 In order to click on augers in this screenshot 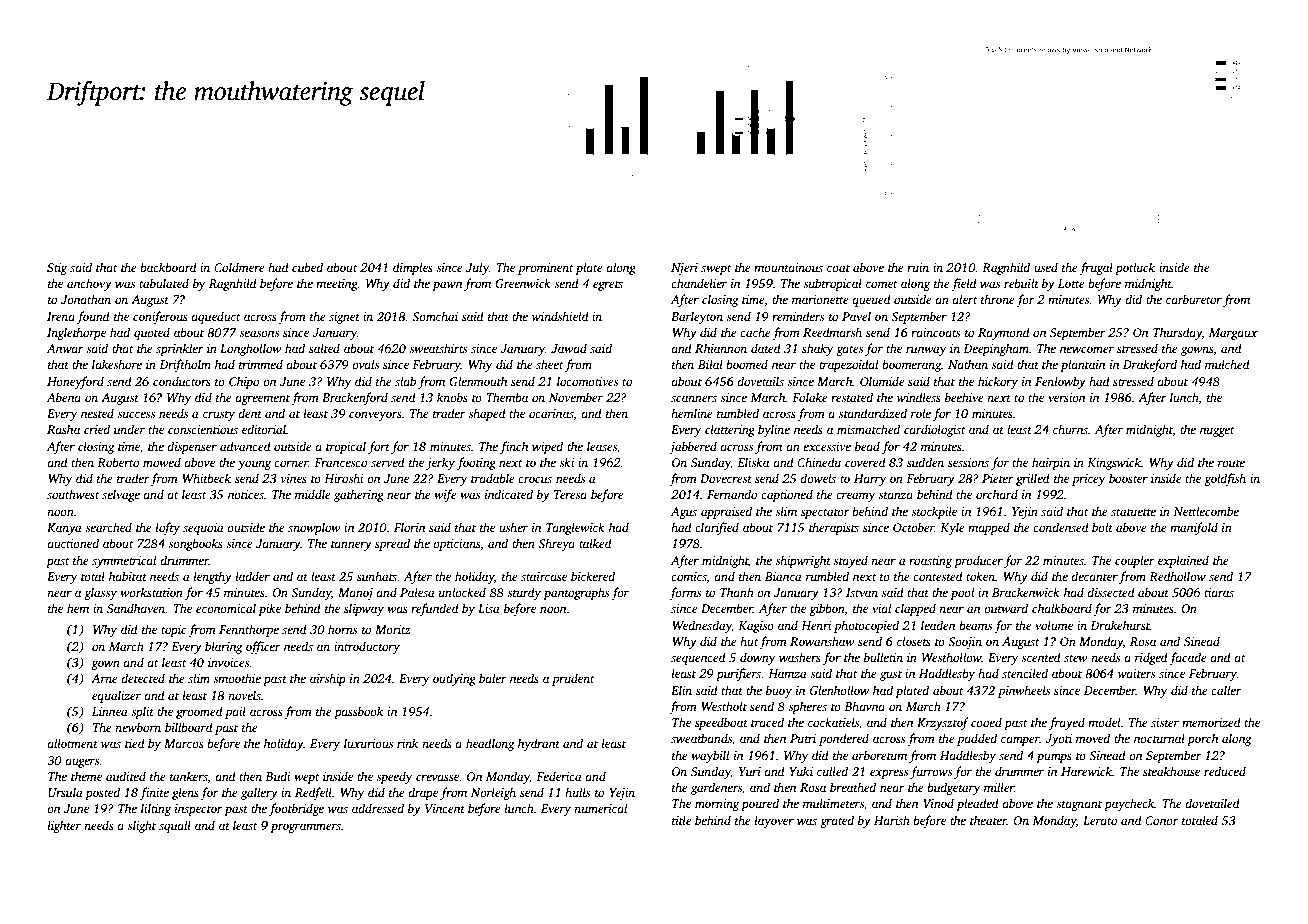, I will do `click(82, 763)`.
